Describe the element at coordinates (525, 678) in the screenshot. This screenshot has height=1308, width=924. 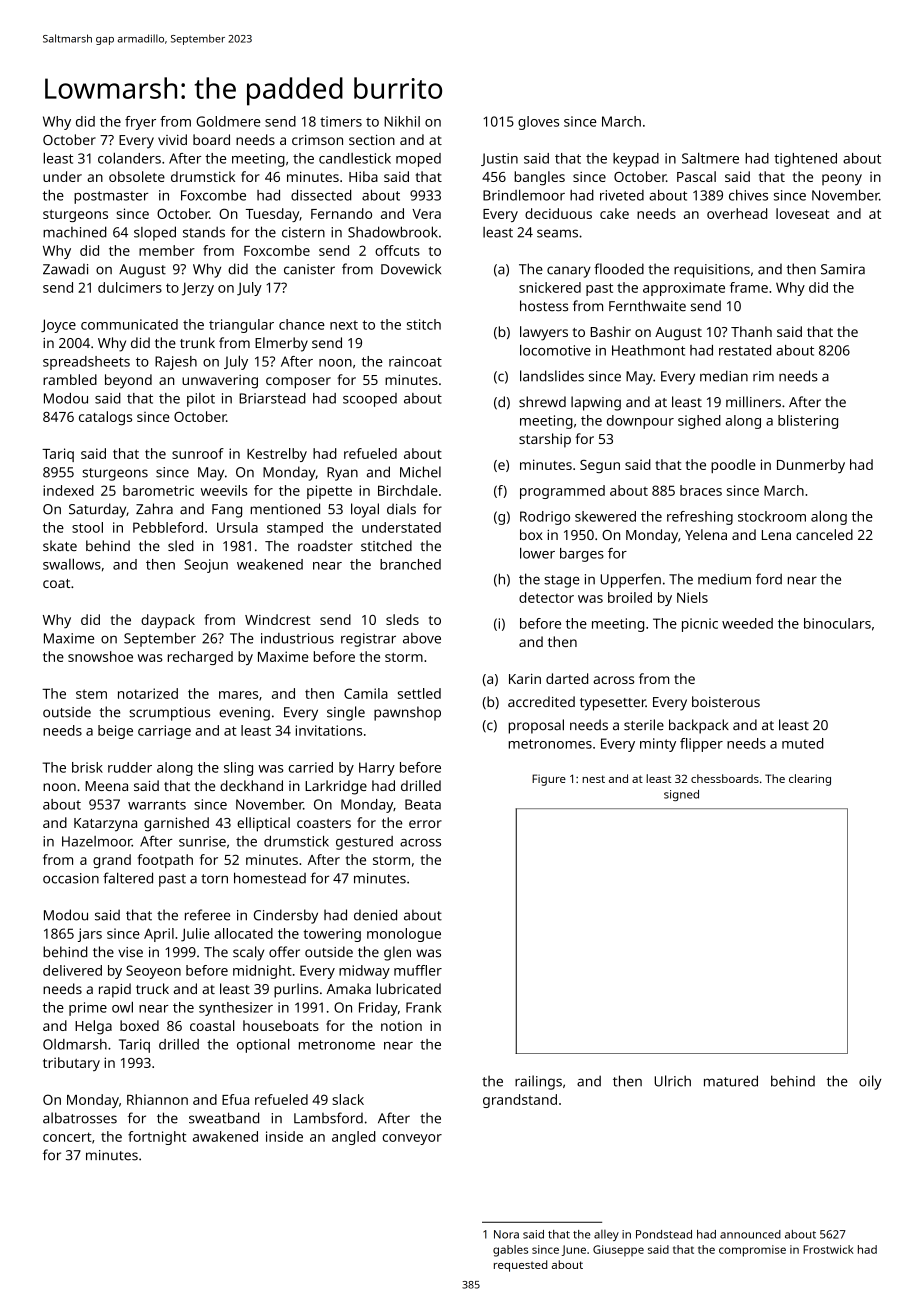
I see `Karin` at that location.
